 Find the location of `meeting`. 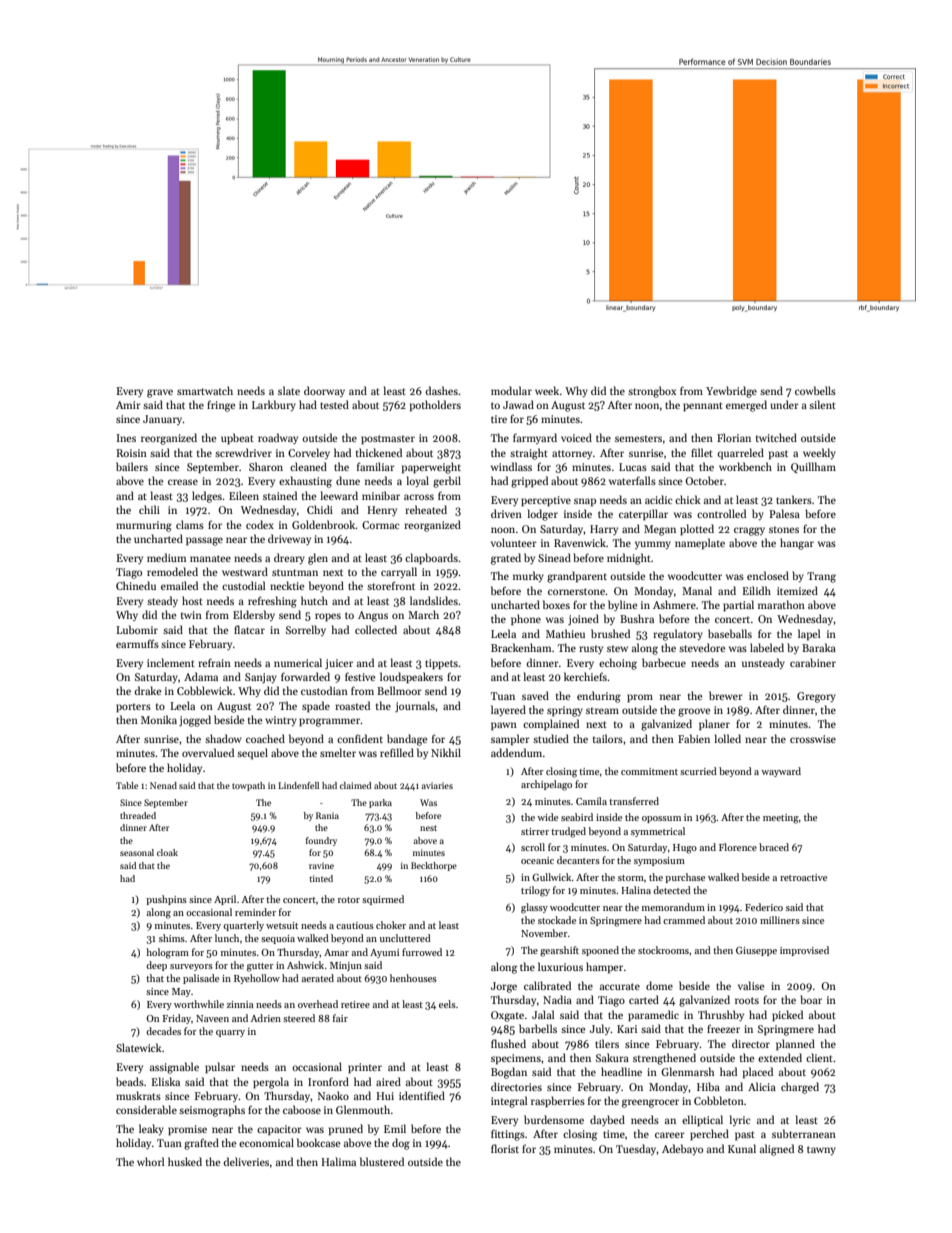

meeting is located at coordinates (781, 819).
